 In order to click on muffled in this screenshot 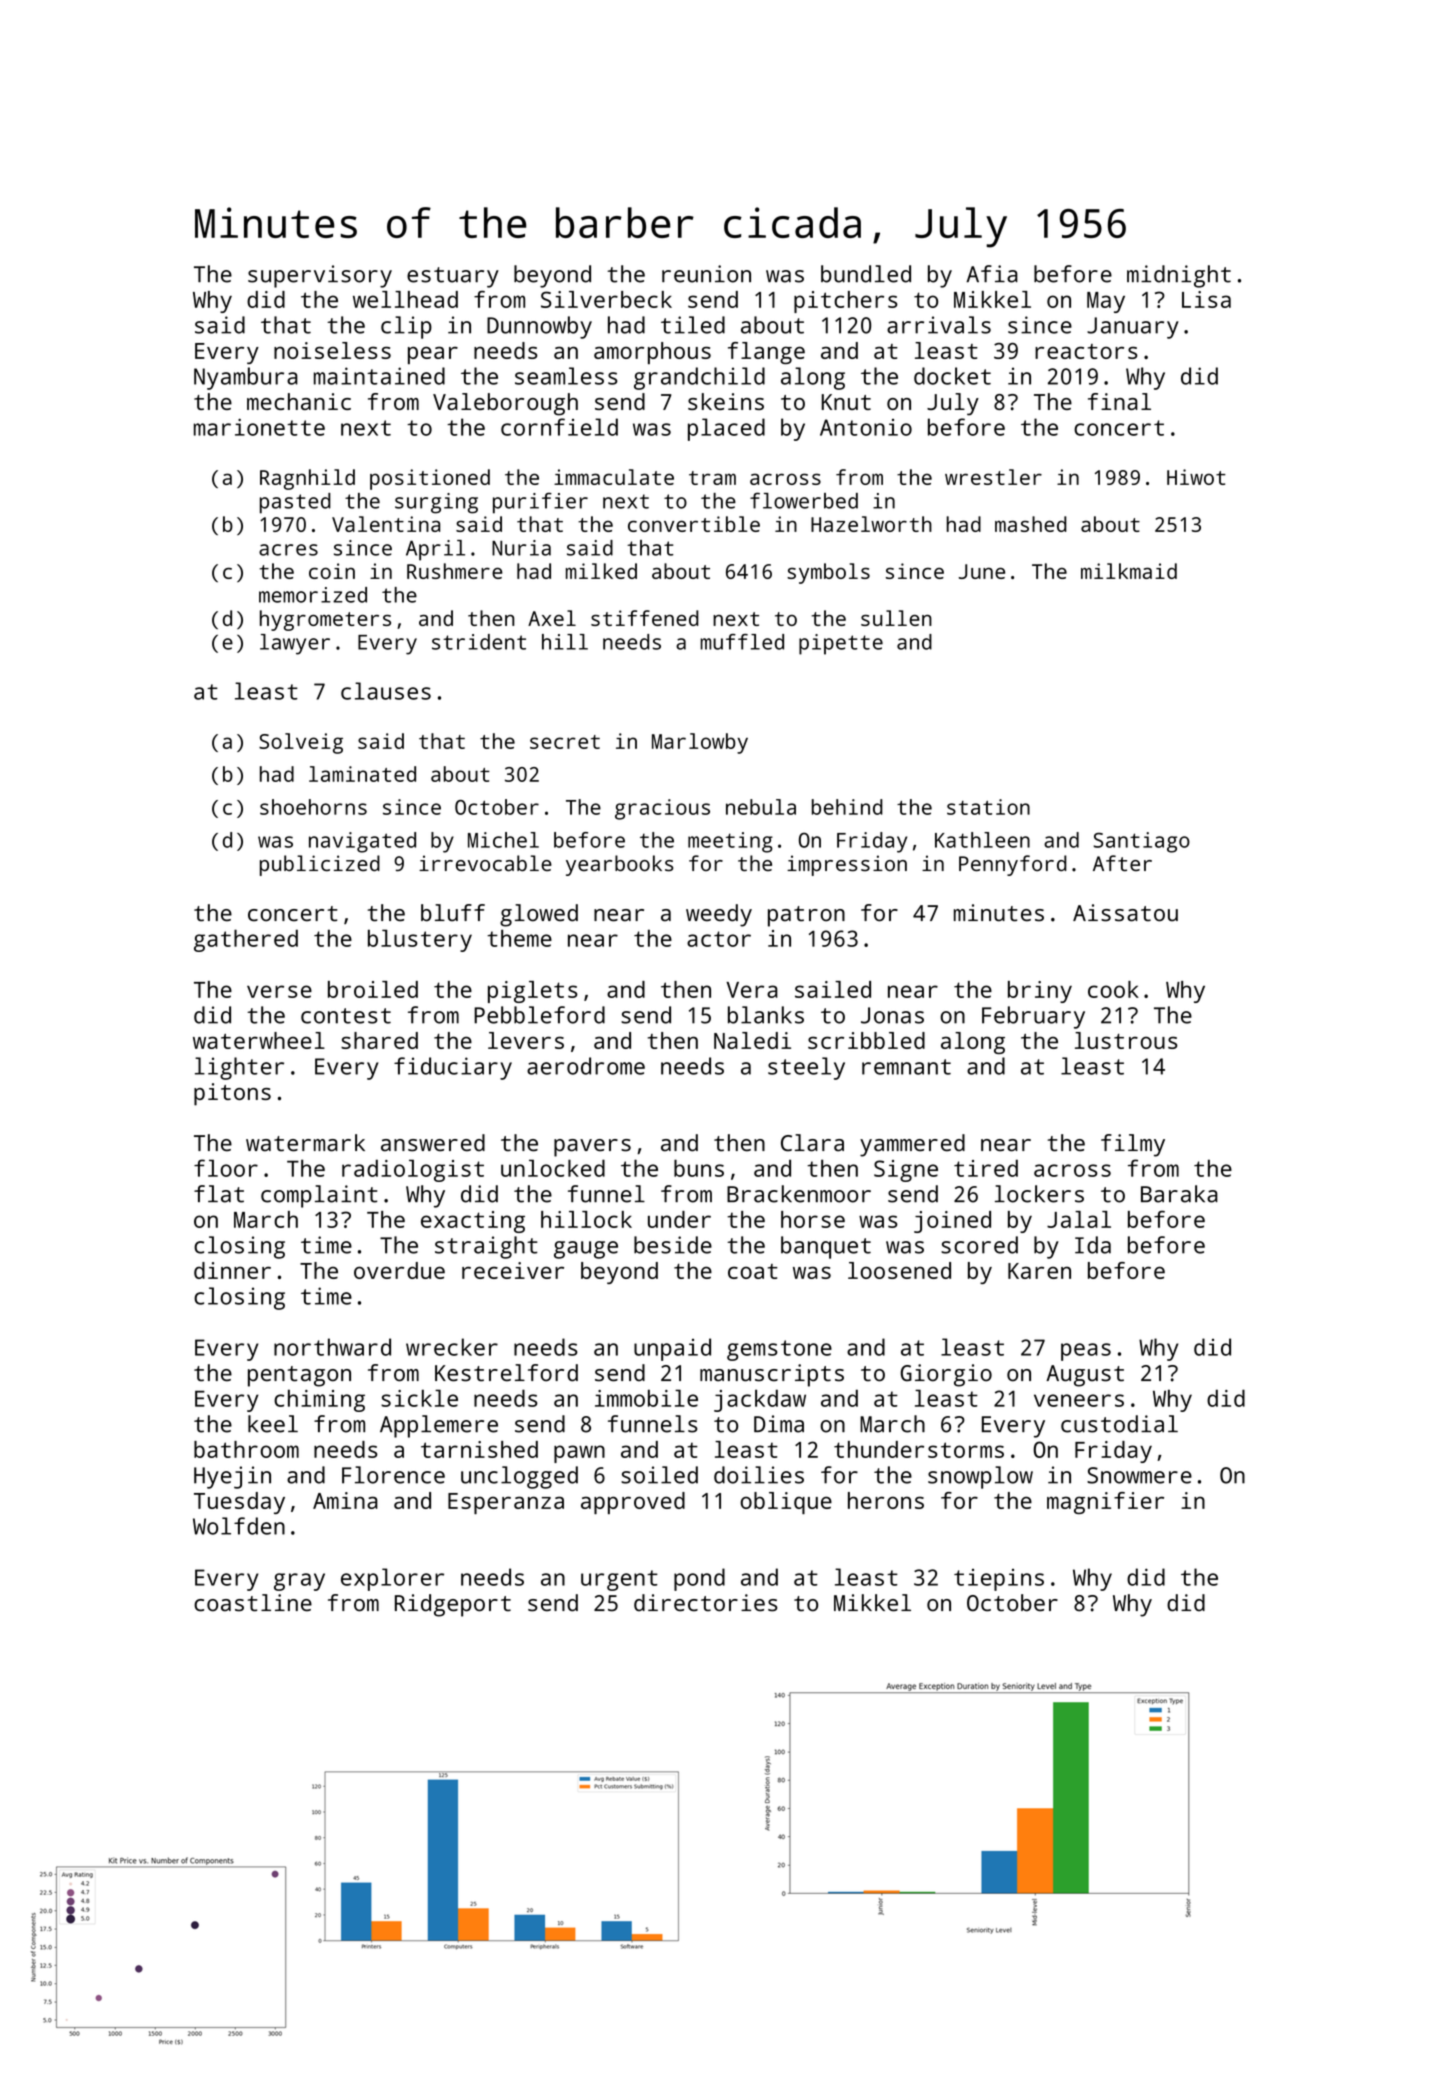, I will do `click(742, 642)`.
